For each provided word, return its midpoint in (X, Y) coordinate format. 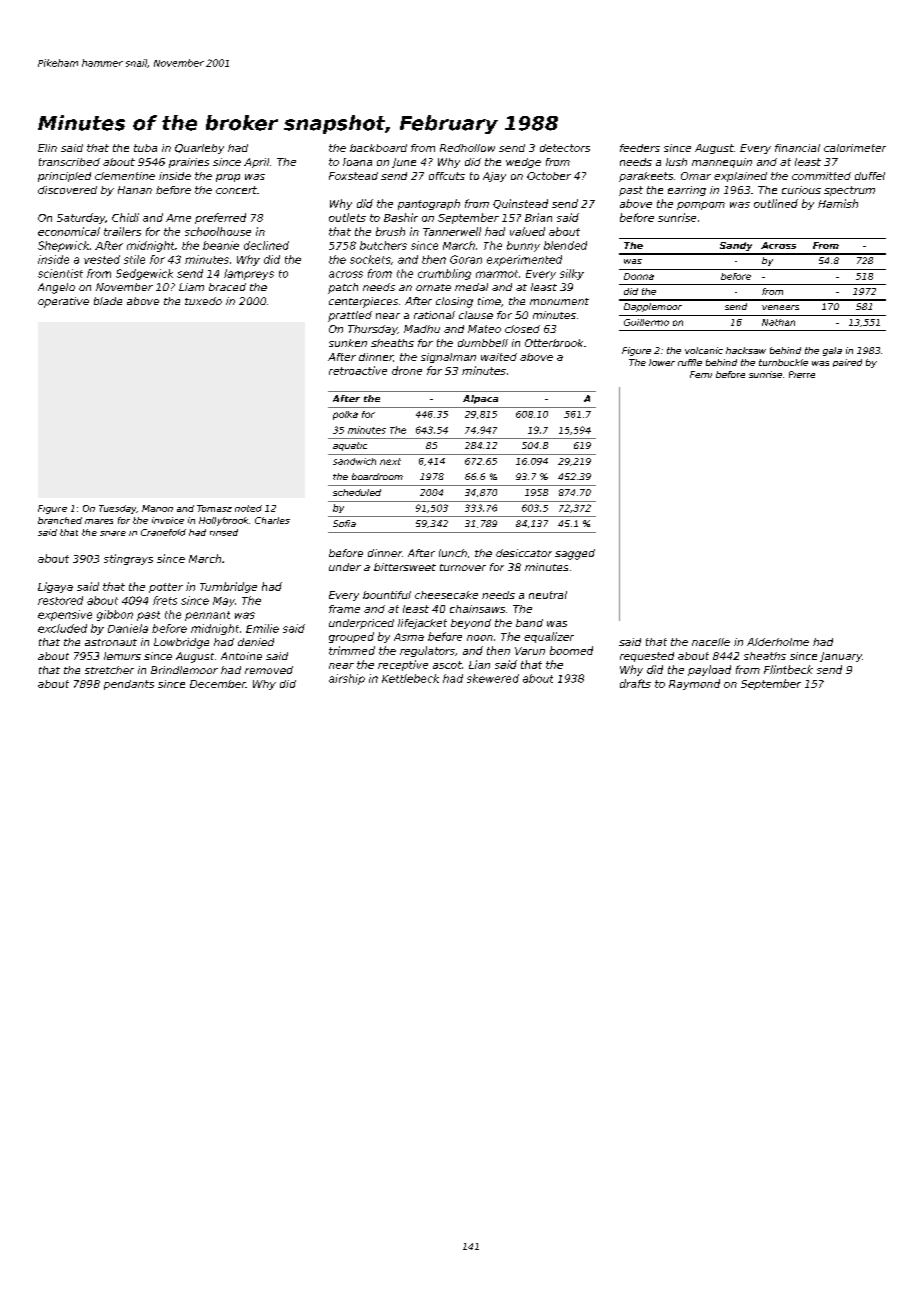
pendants (129, 685)
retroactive (358, 370)
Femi (701, 374)
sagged (575, 554)
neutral (548, 595)
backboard (378, 148)
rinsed (224, 532)
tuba (145, 148)
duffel (870, 176)
